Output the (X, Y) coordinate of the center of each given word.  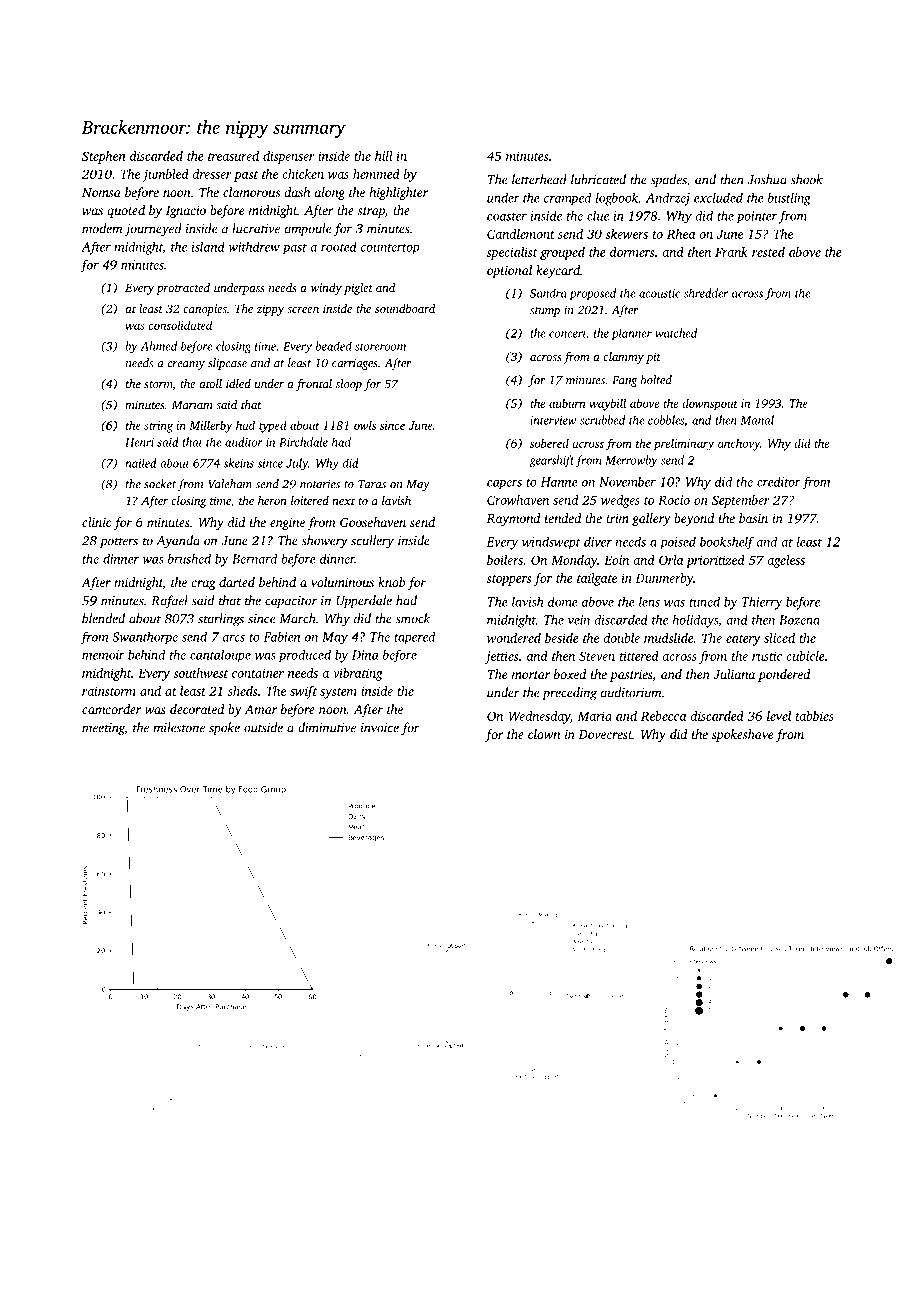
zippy (270, 310)
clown (544, 734)
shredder (706, 293)
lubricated (598, 179)
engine (287, 523)
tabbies (815, 716)
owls (365, 425)
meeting (103, 729)
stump (545, 312)
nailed (141, 463)
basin (753, 518)
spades (669, 180)
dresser (212, 174)
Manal (757, 420)
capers (504, 485)
